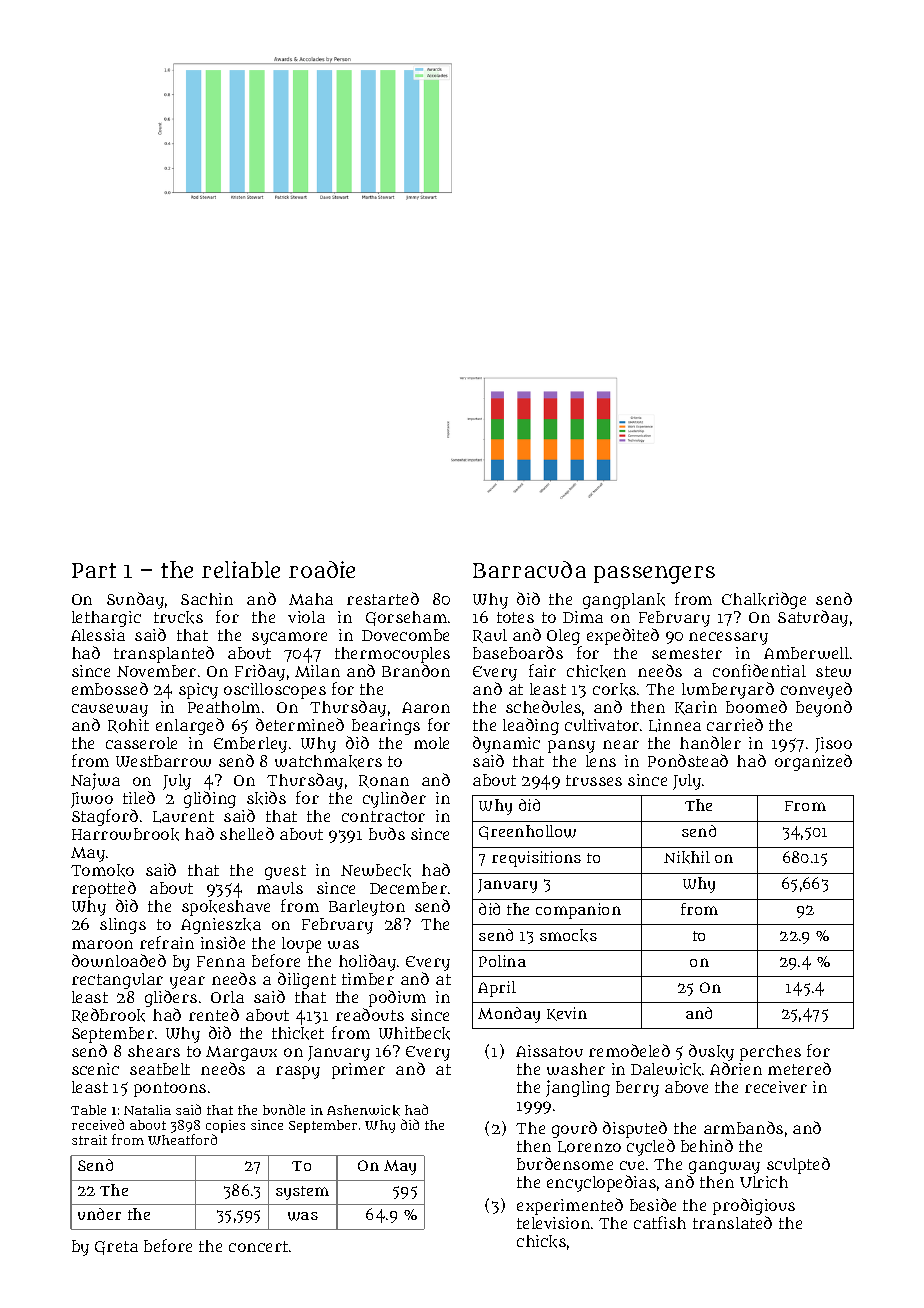  I want to click on Wheatford, so click(182, 1139).
